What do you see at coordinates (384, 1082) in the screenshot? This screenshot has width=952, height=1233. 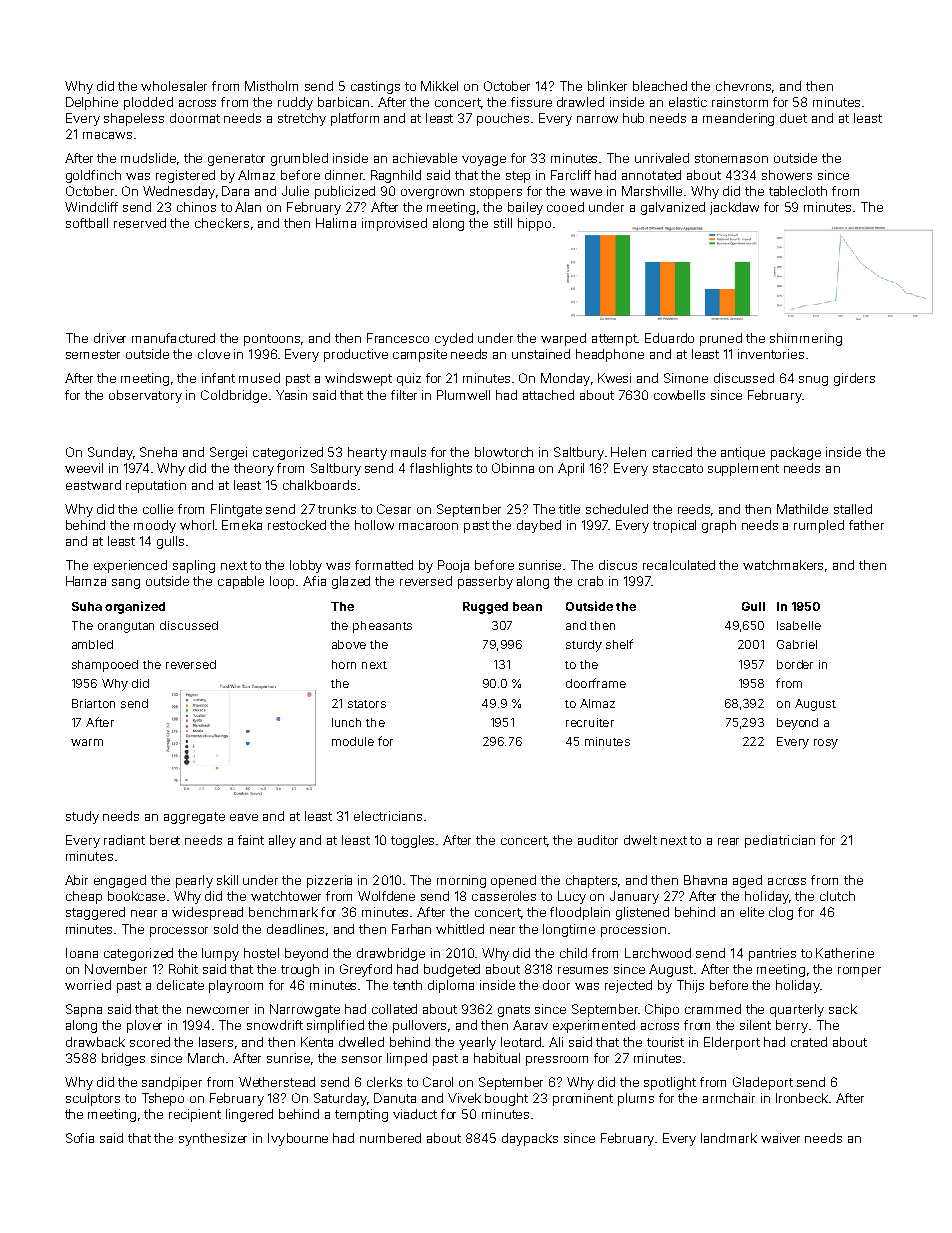 I see `clerks` at bounding box center [384, 1082].
